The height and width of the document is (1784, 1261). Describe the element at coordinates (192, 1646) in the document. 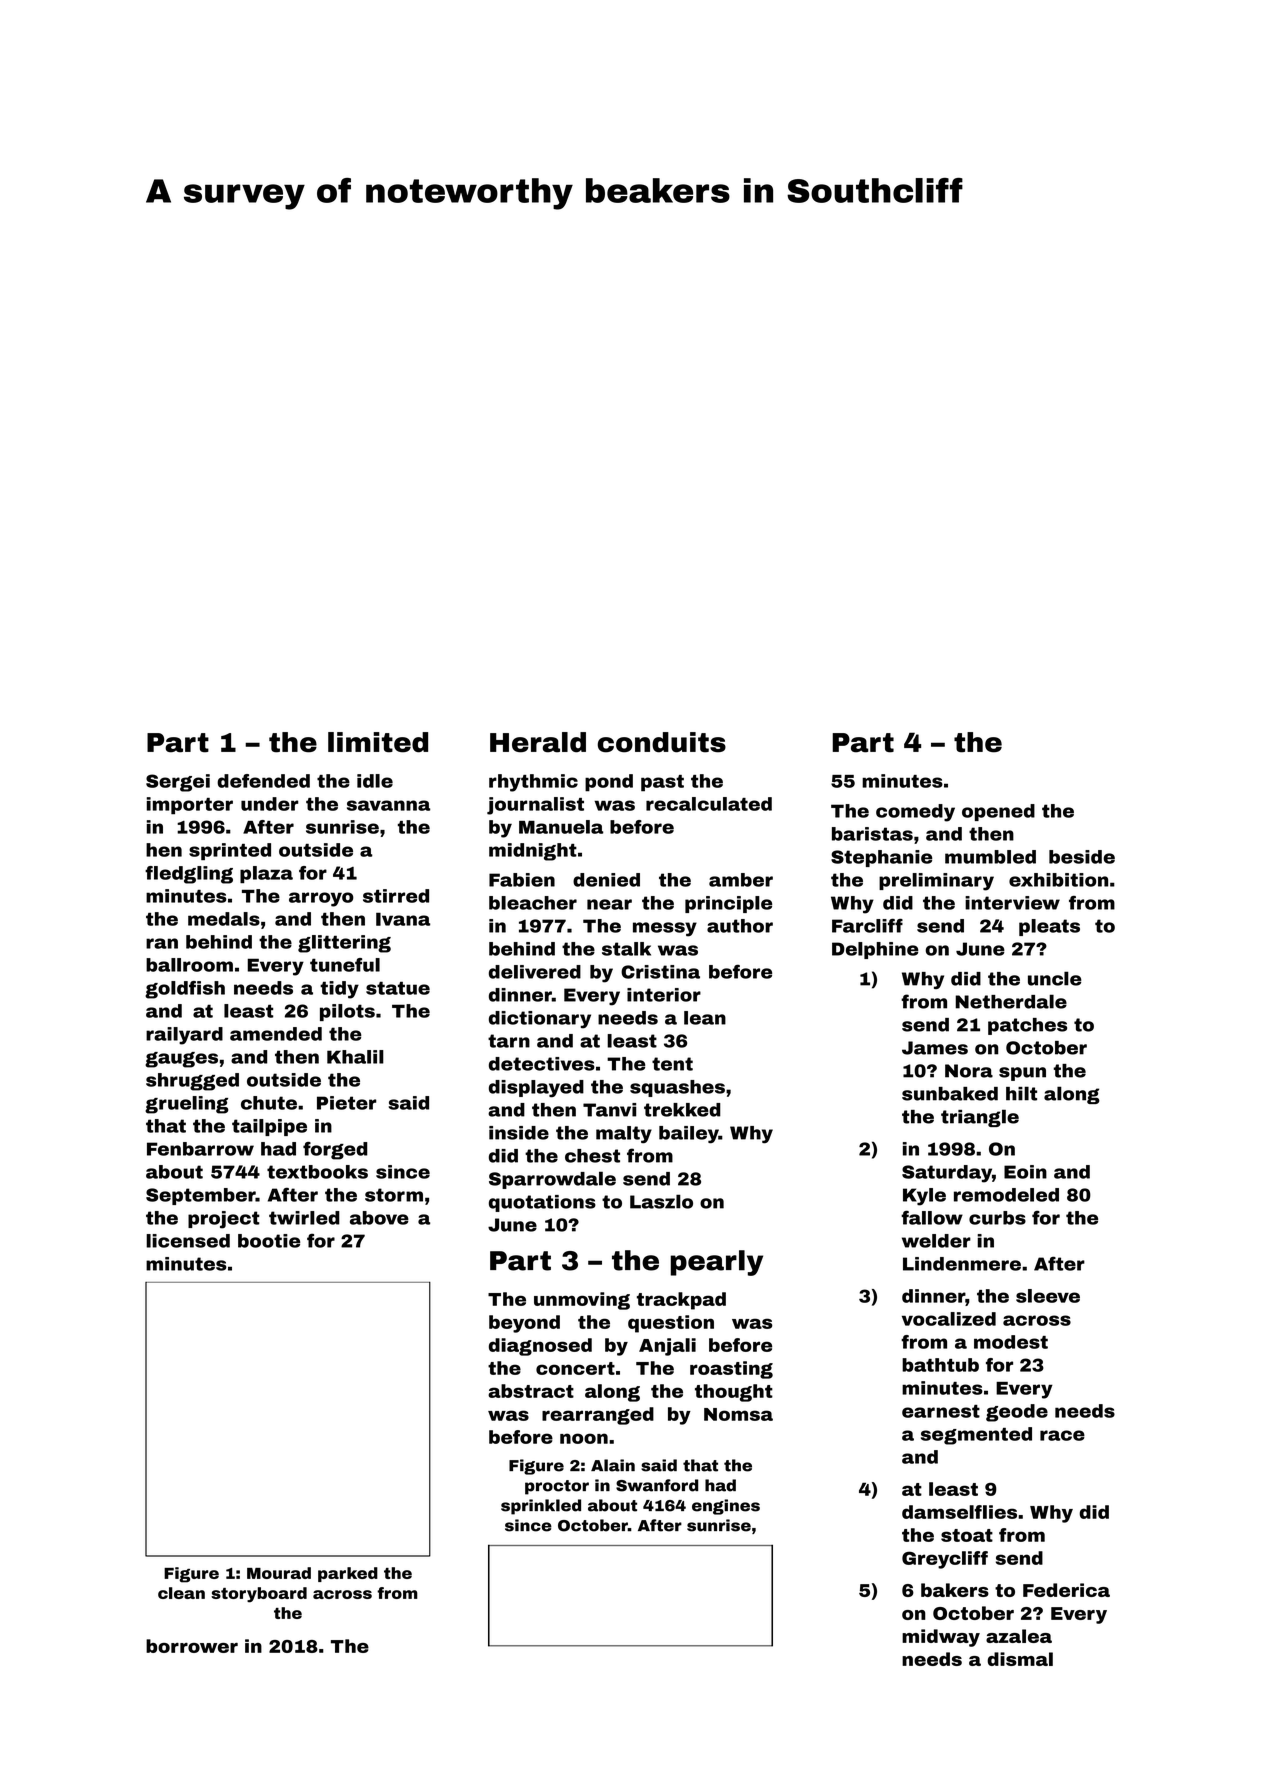

I see `borrower` at that location.
